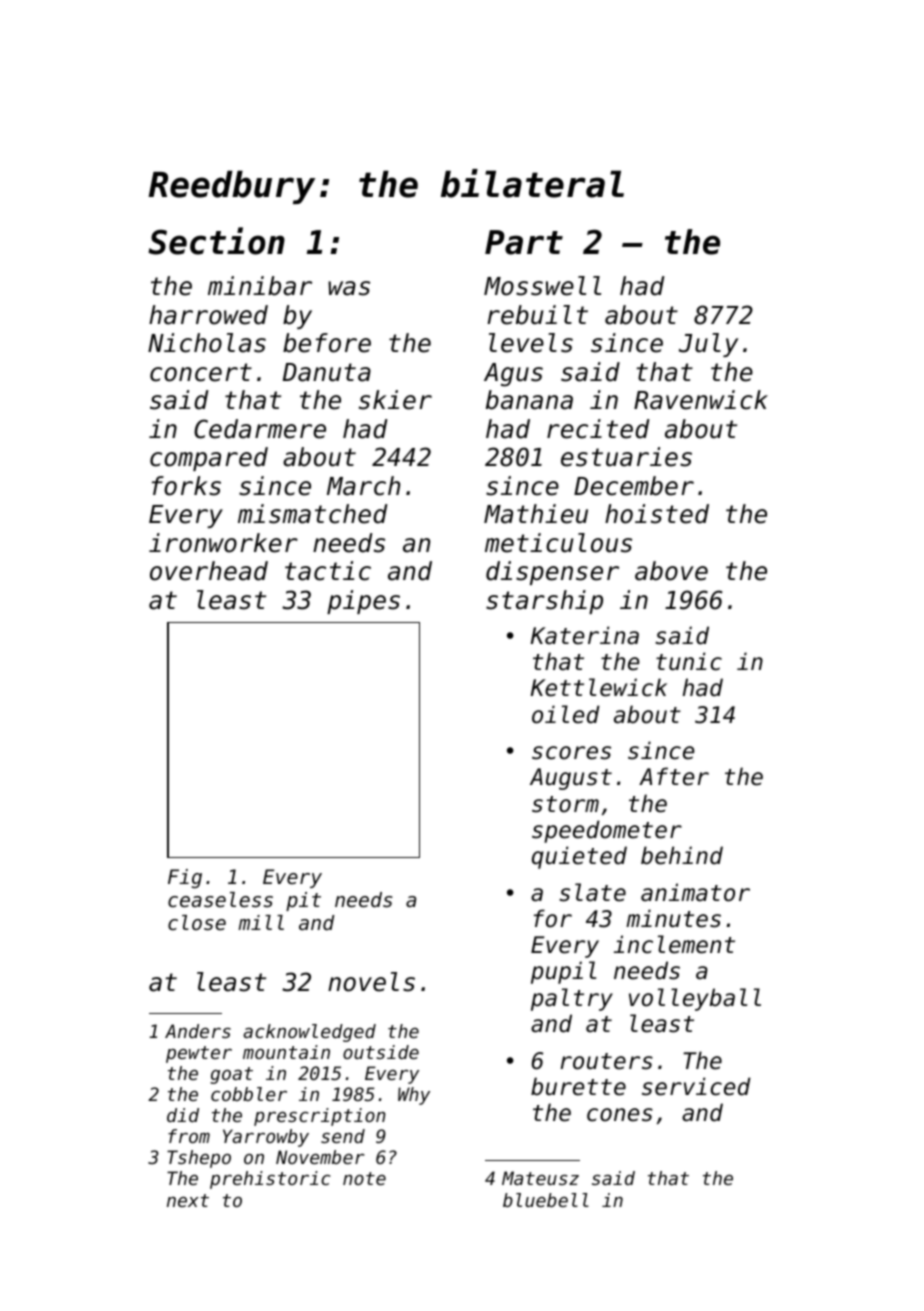  I want to click on bluebell, so click(546, 1200).
